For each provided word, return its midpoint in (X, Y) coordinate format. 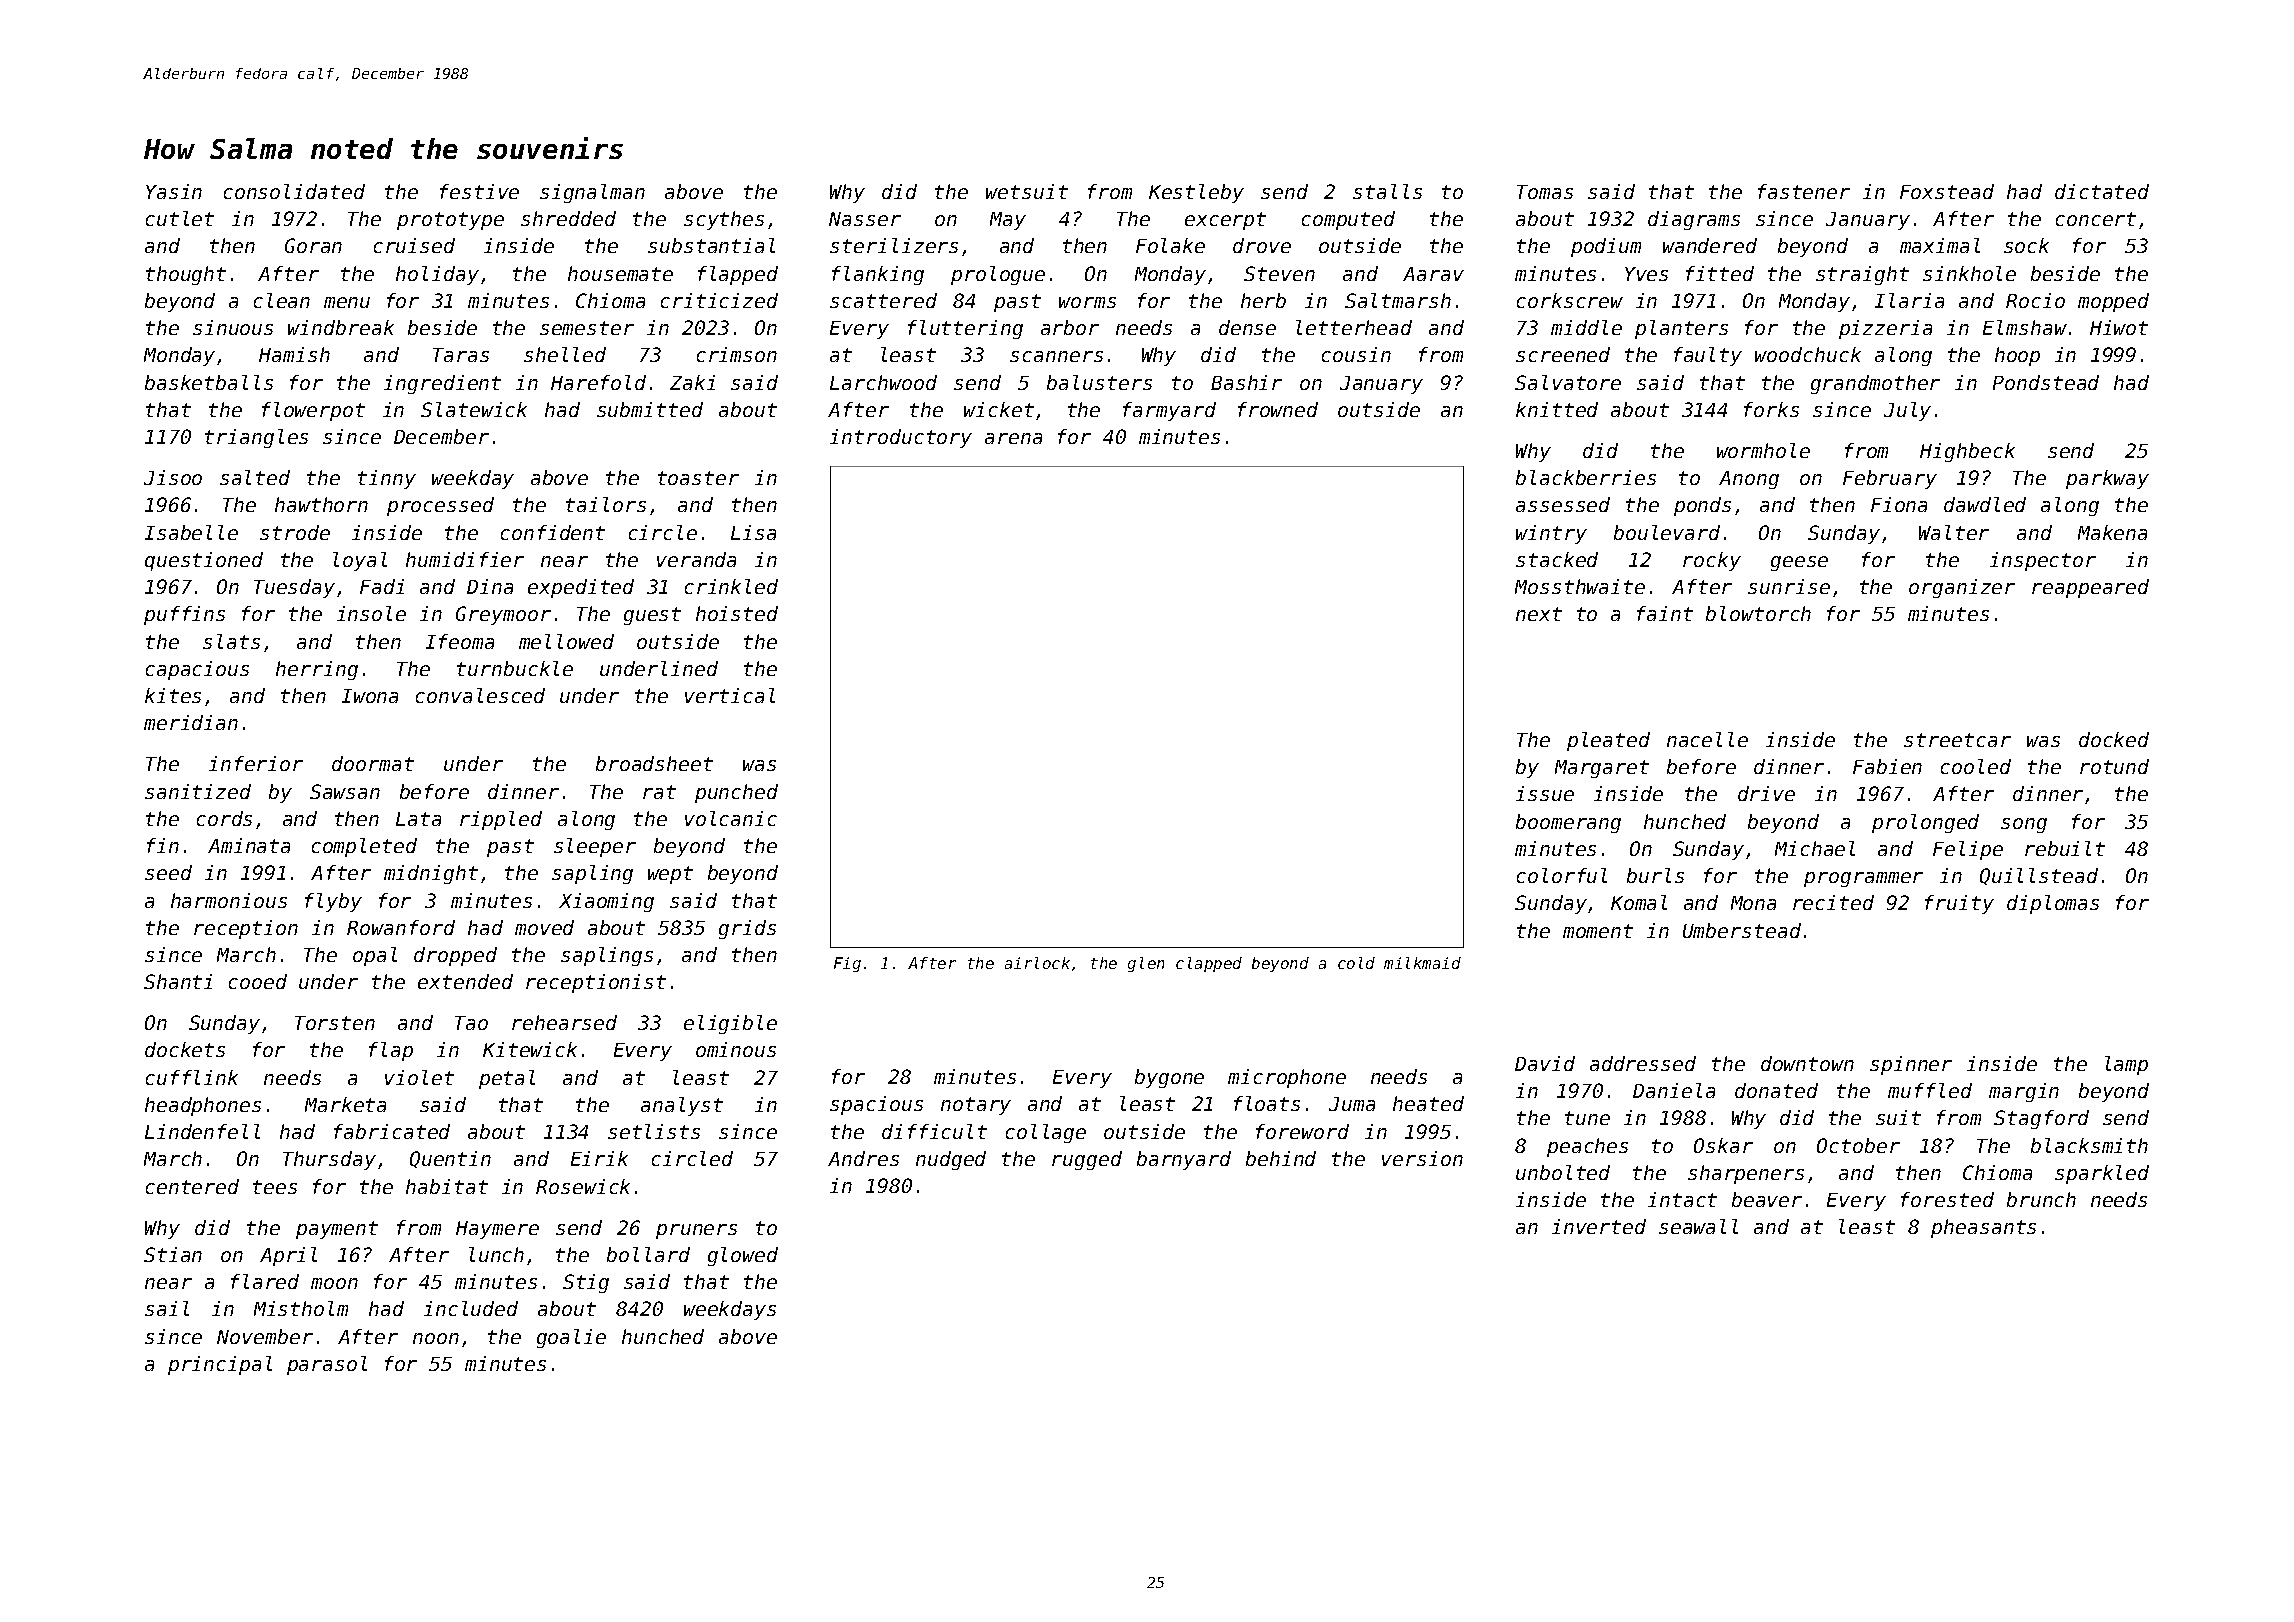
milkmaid (1422, 963)
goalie (571, 1338)
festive (479, 191)
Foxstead (1947, 191)
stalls (1387, 191)
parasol (327, 1365)
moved (544, 927)
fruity (1959, 904)
